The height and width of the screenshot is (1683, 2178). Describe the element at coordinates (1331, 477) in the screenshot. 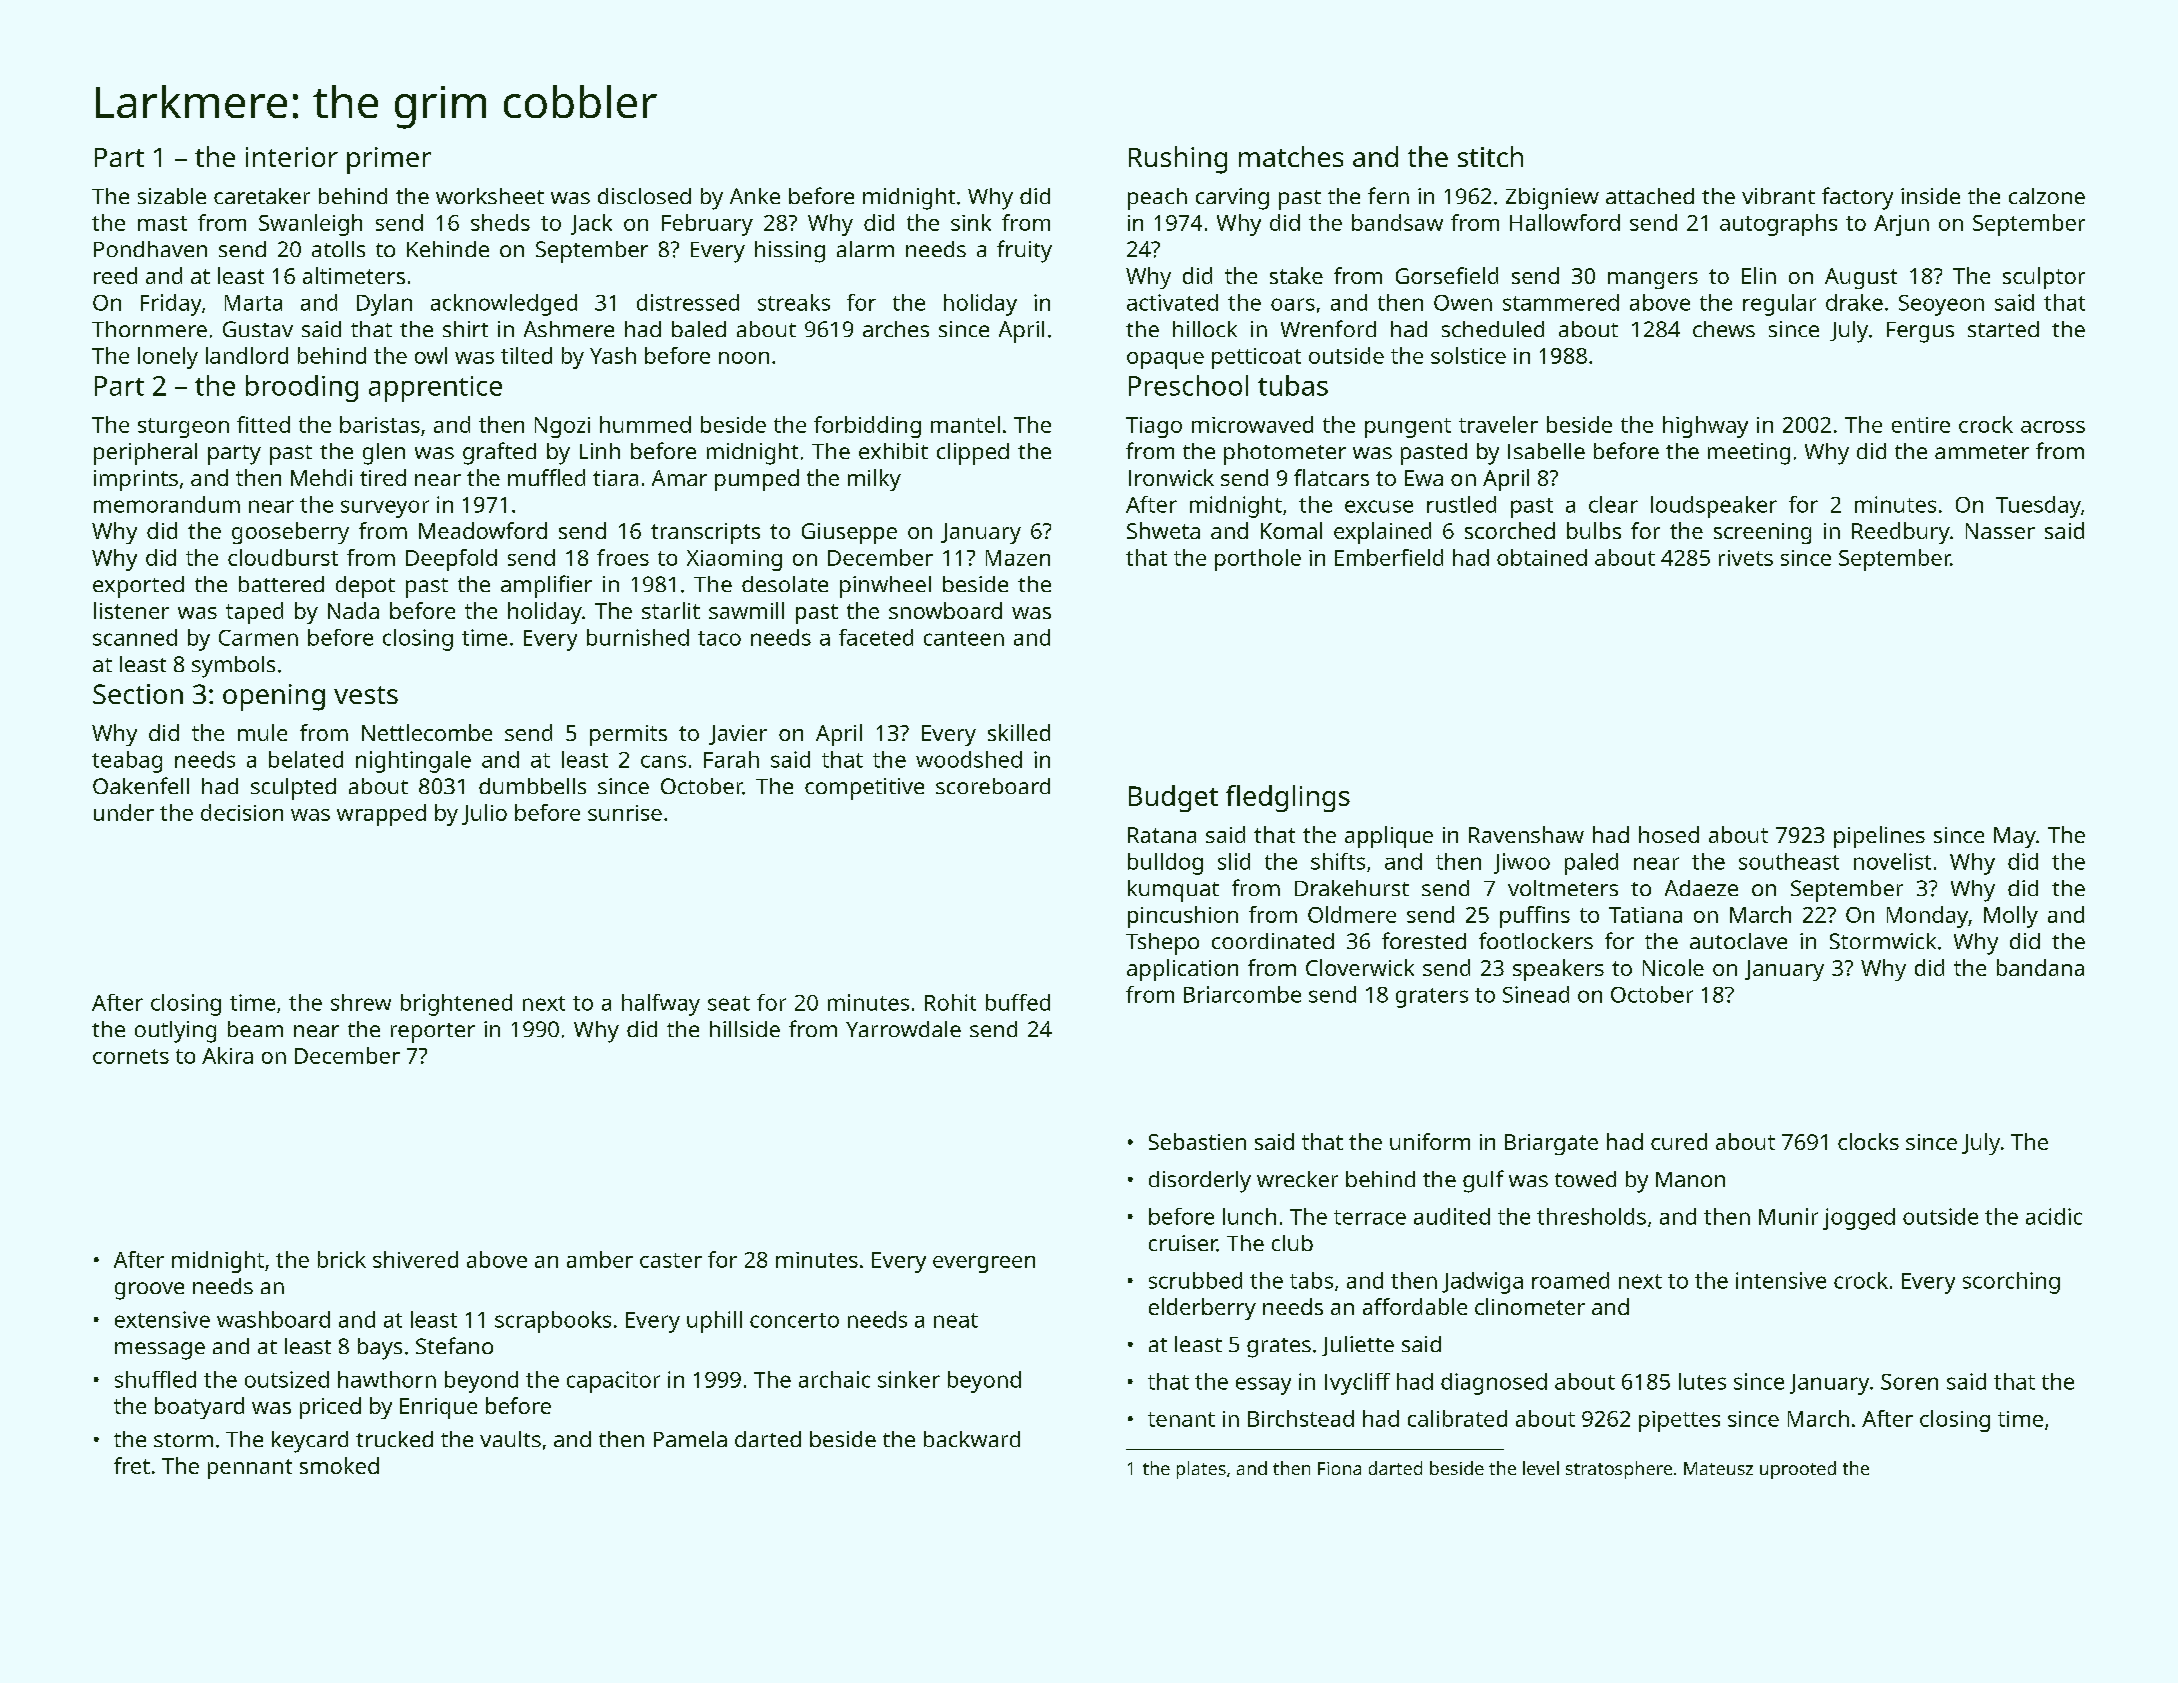

I see `flatcars` at that location.
